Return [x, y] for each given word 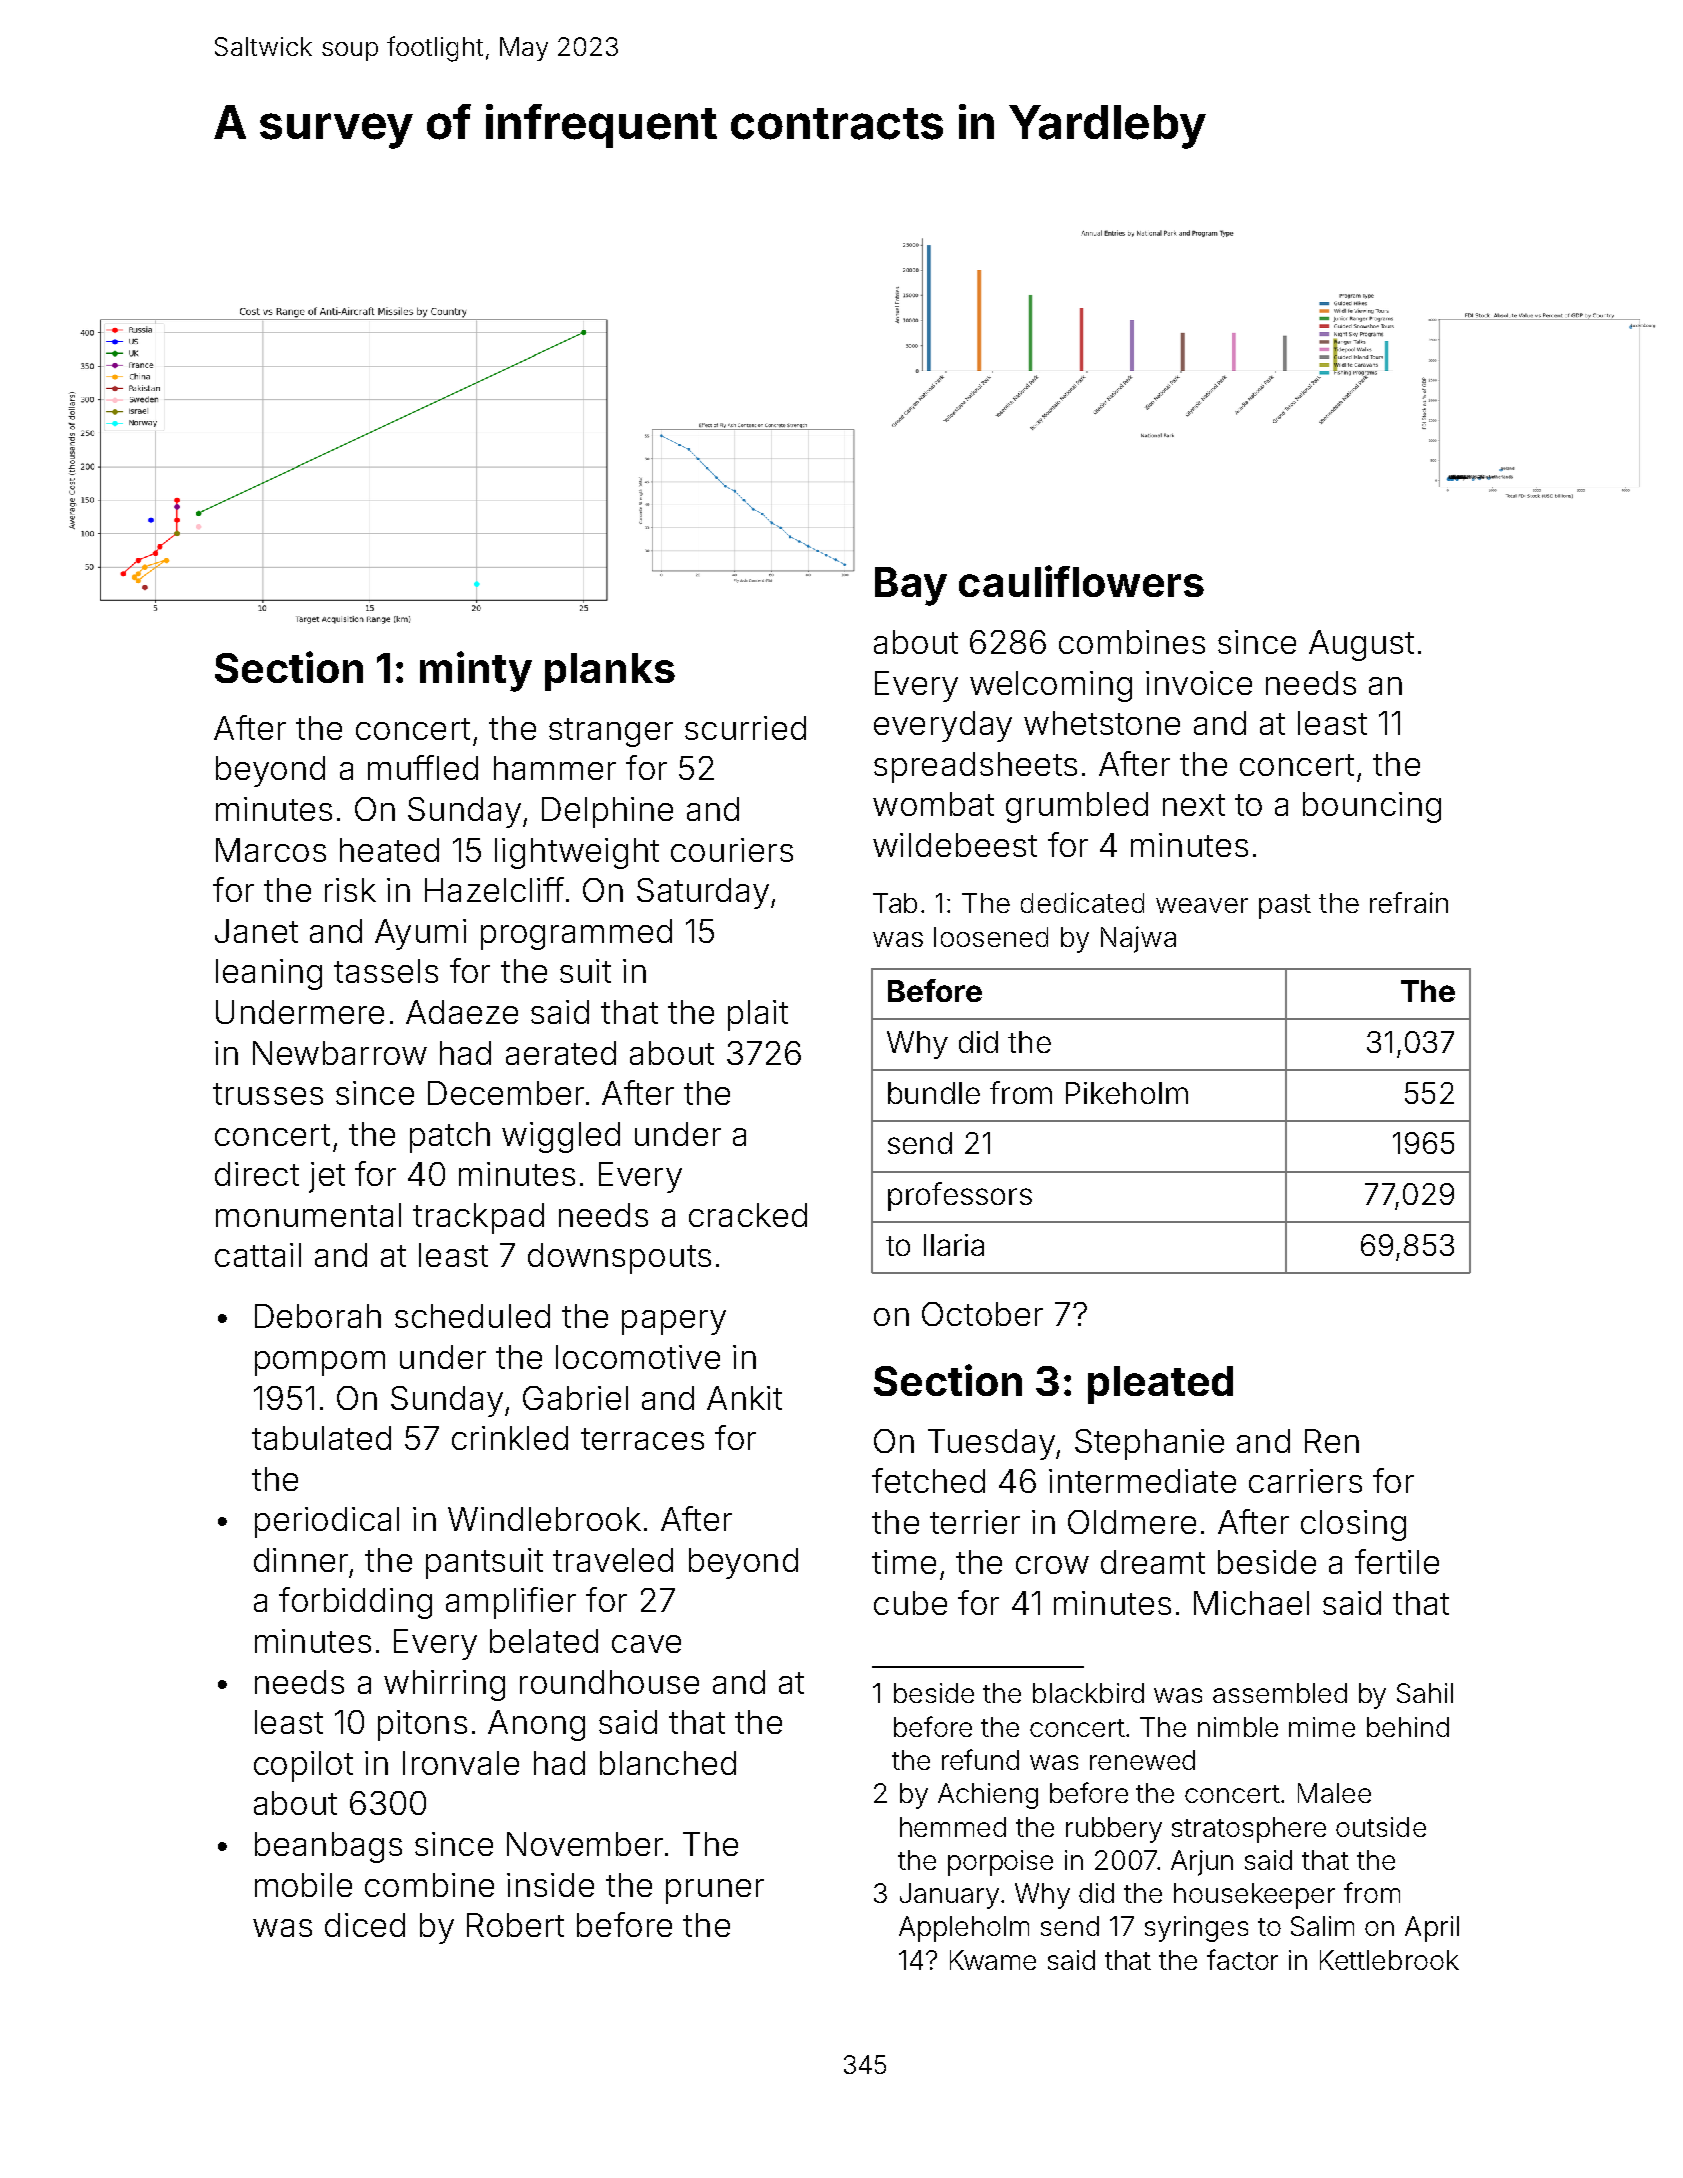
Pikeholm [1127, 1093]
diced [365, 1925]
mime [1322, 1727]
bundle [934, 1093]
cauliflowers [1081, 581]
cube [910, 1603]
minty [476, 671]
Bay [911, 586]
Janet [256, 931]
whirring [444, 1685]
